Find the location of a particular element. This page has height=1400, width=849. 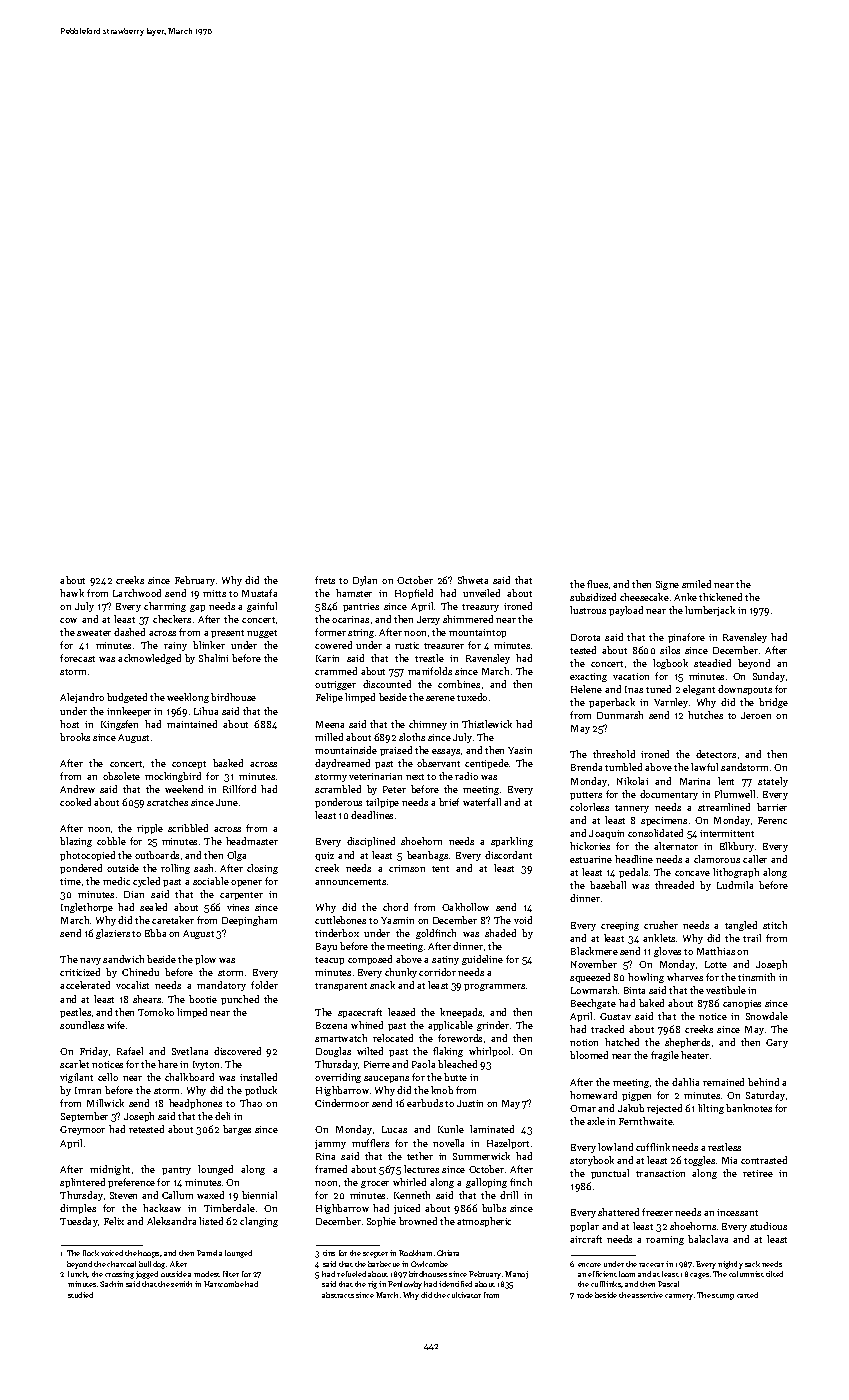

forecast is located at coordinates (77, 658).
